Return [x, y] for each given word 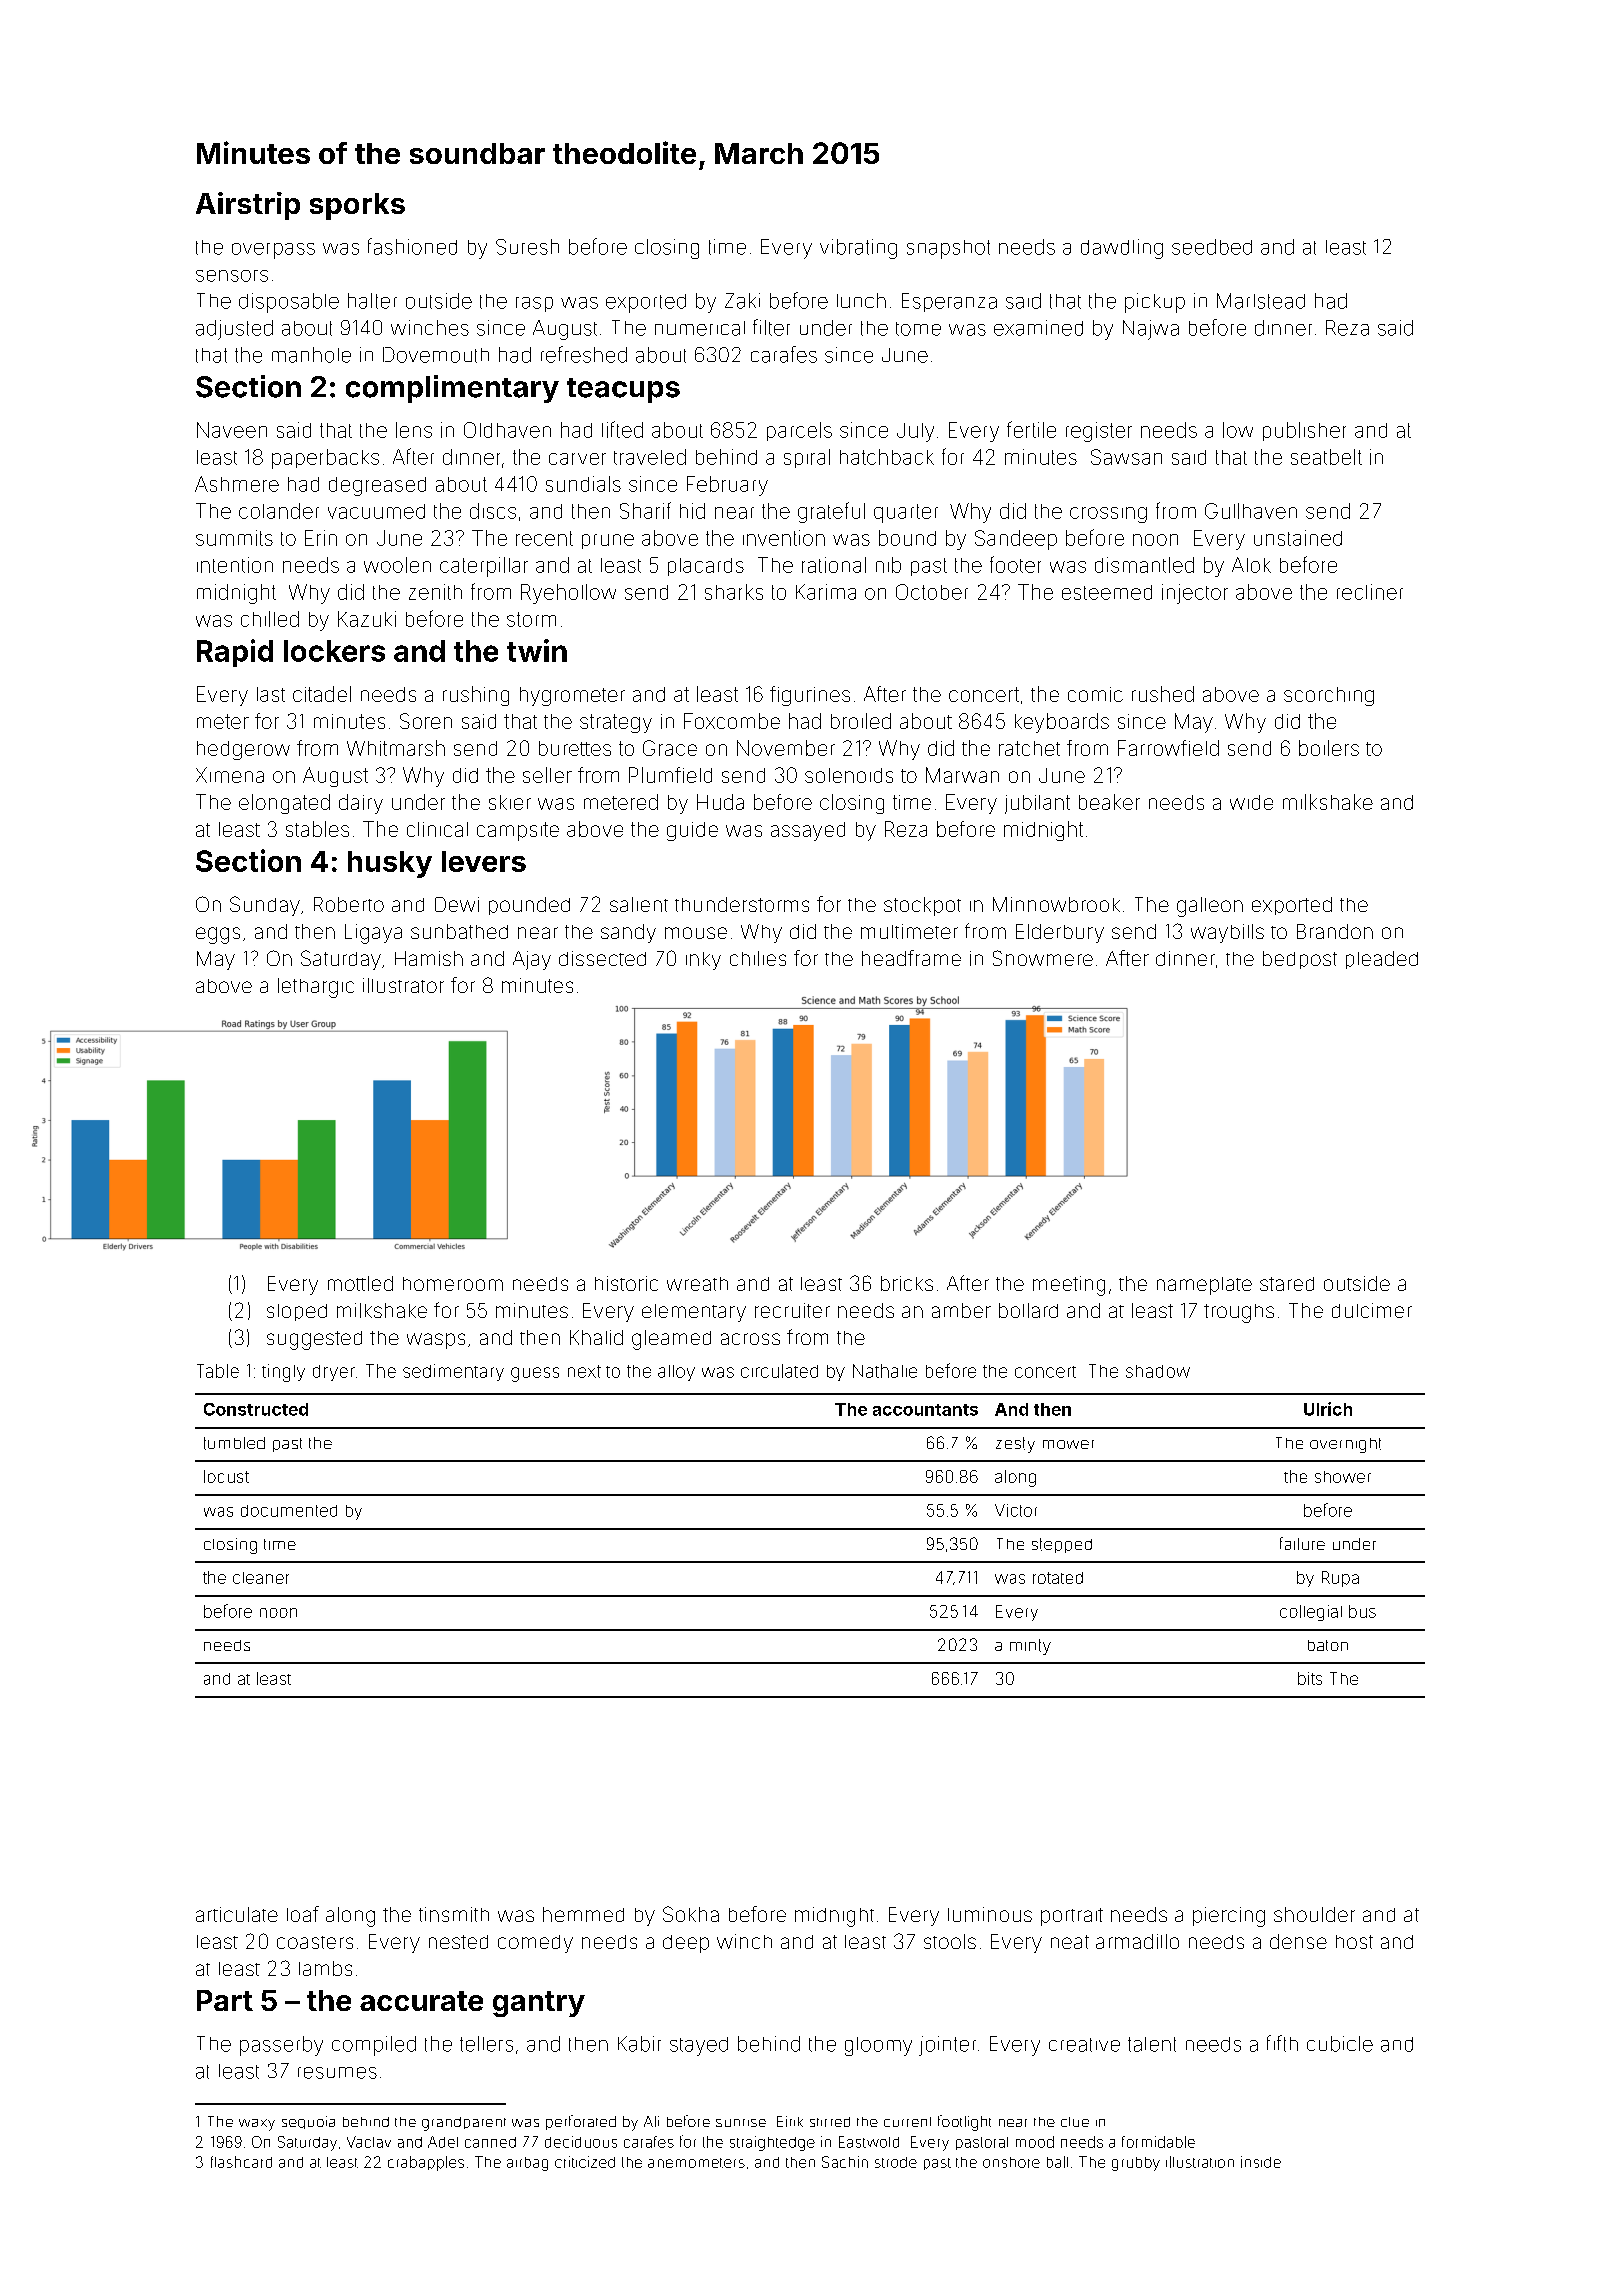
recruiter [792, 1310]
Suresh [527, 247]
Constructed [256, 1409]
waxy [257, 2125]
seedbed [1212, 247]
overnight [1345, 1445]
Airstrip [248, 206]
